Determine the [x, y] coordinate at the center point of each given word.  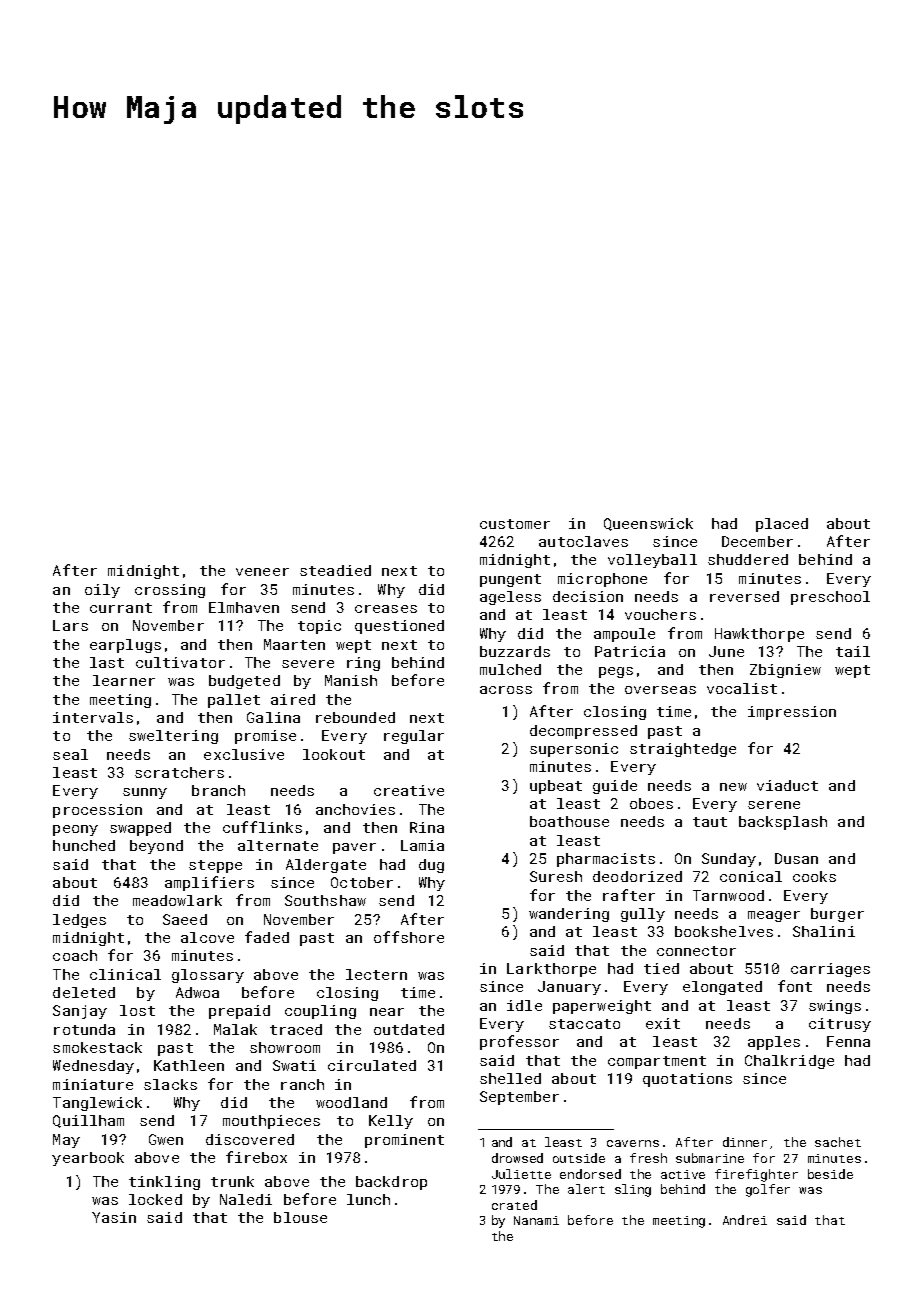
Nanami [536, 1220]
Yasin [114, 1217]
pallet [234, 701]
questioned [399, 627]
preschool [830, 598]
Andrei [745, 1220]
